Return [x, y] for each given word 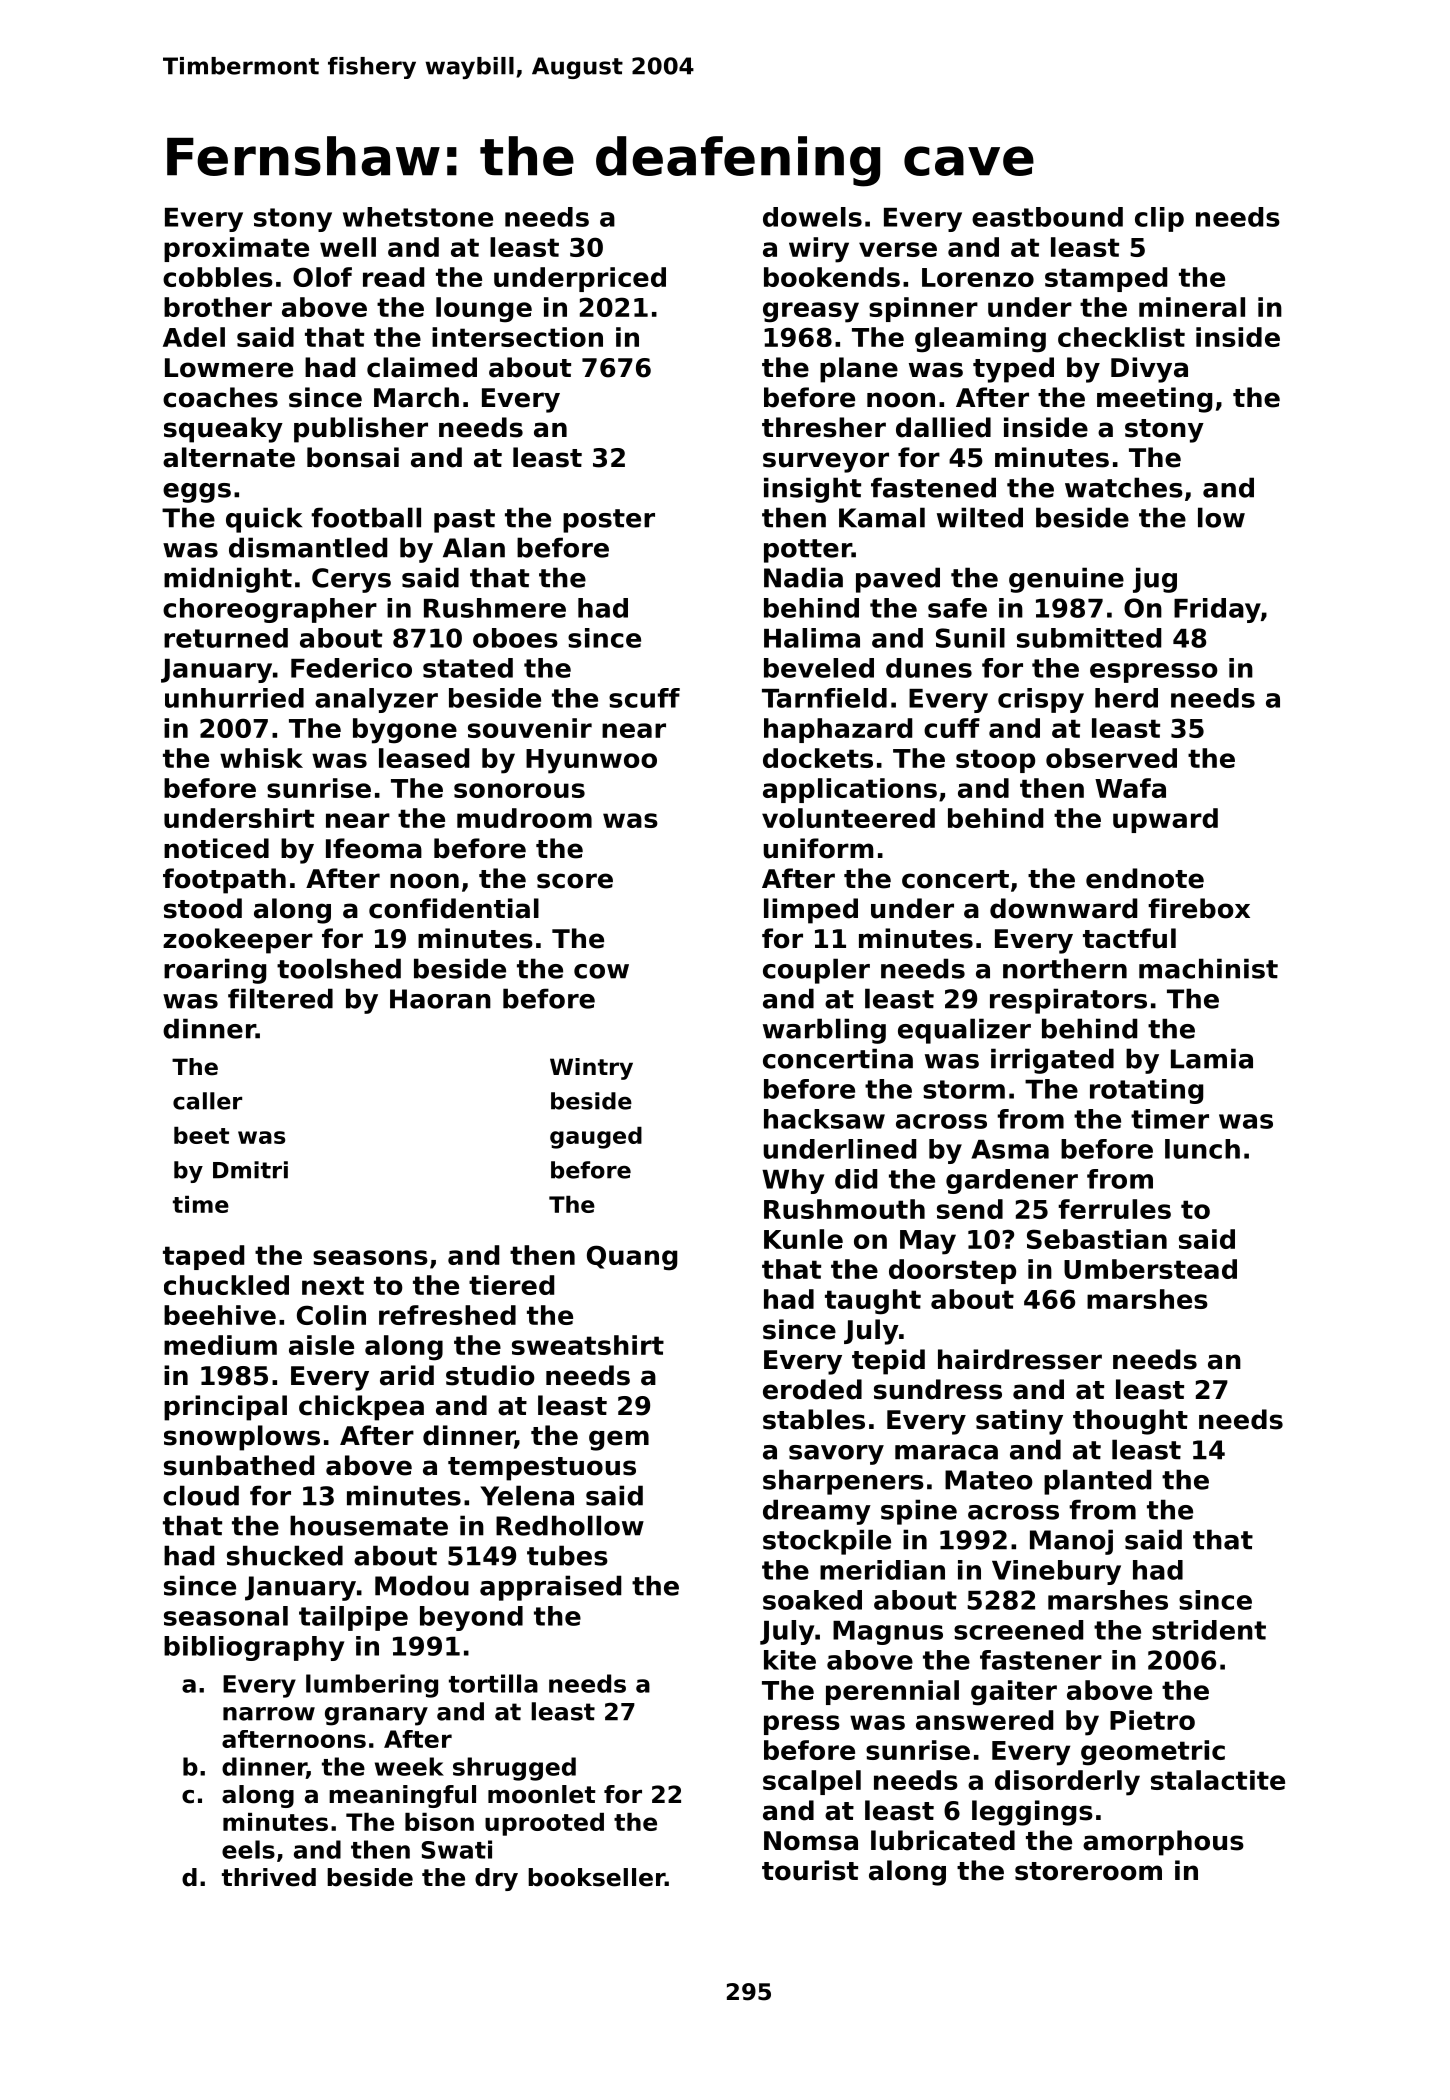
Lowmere [229, 368]
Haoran [440, 999]
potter [808, 551]
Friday [1217, 610]
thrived [269, 1877]
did [856, 1179]
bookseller [596, 1877]
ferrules [1114, 1209]
